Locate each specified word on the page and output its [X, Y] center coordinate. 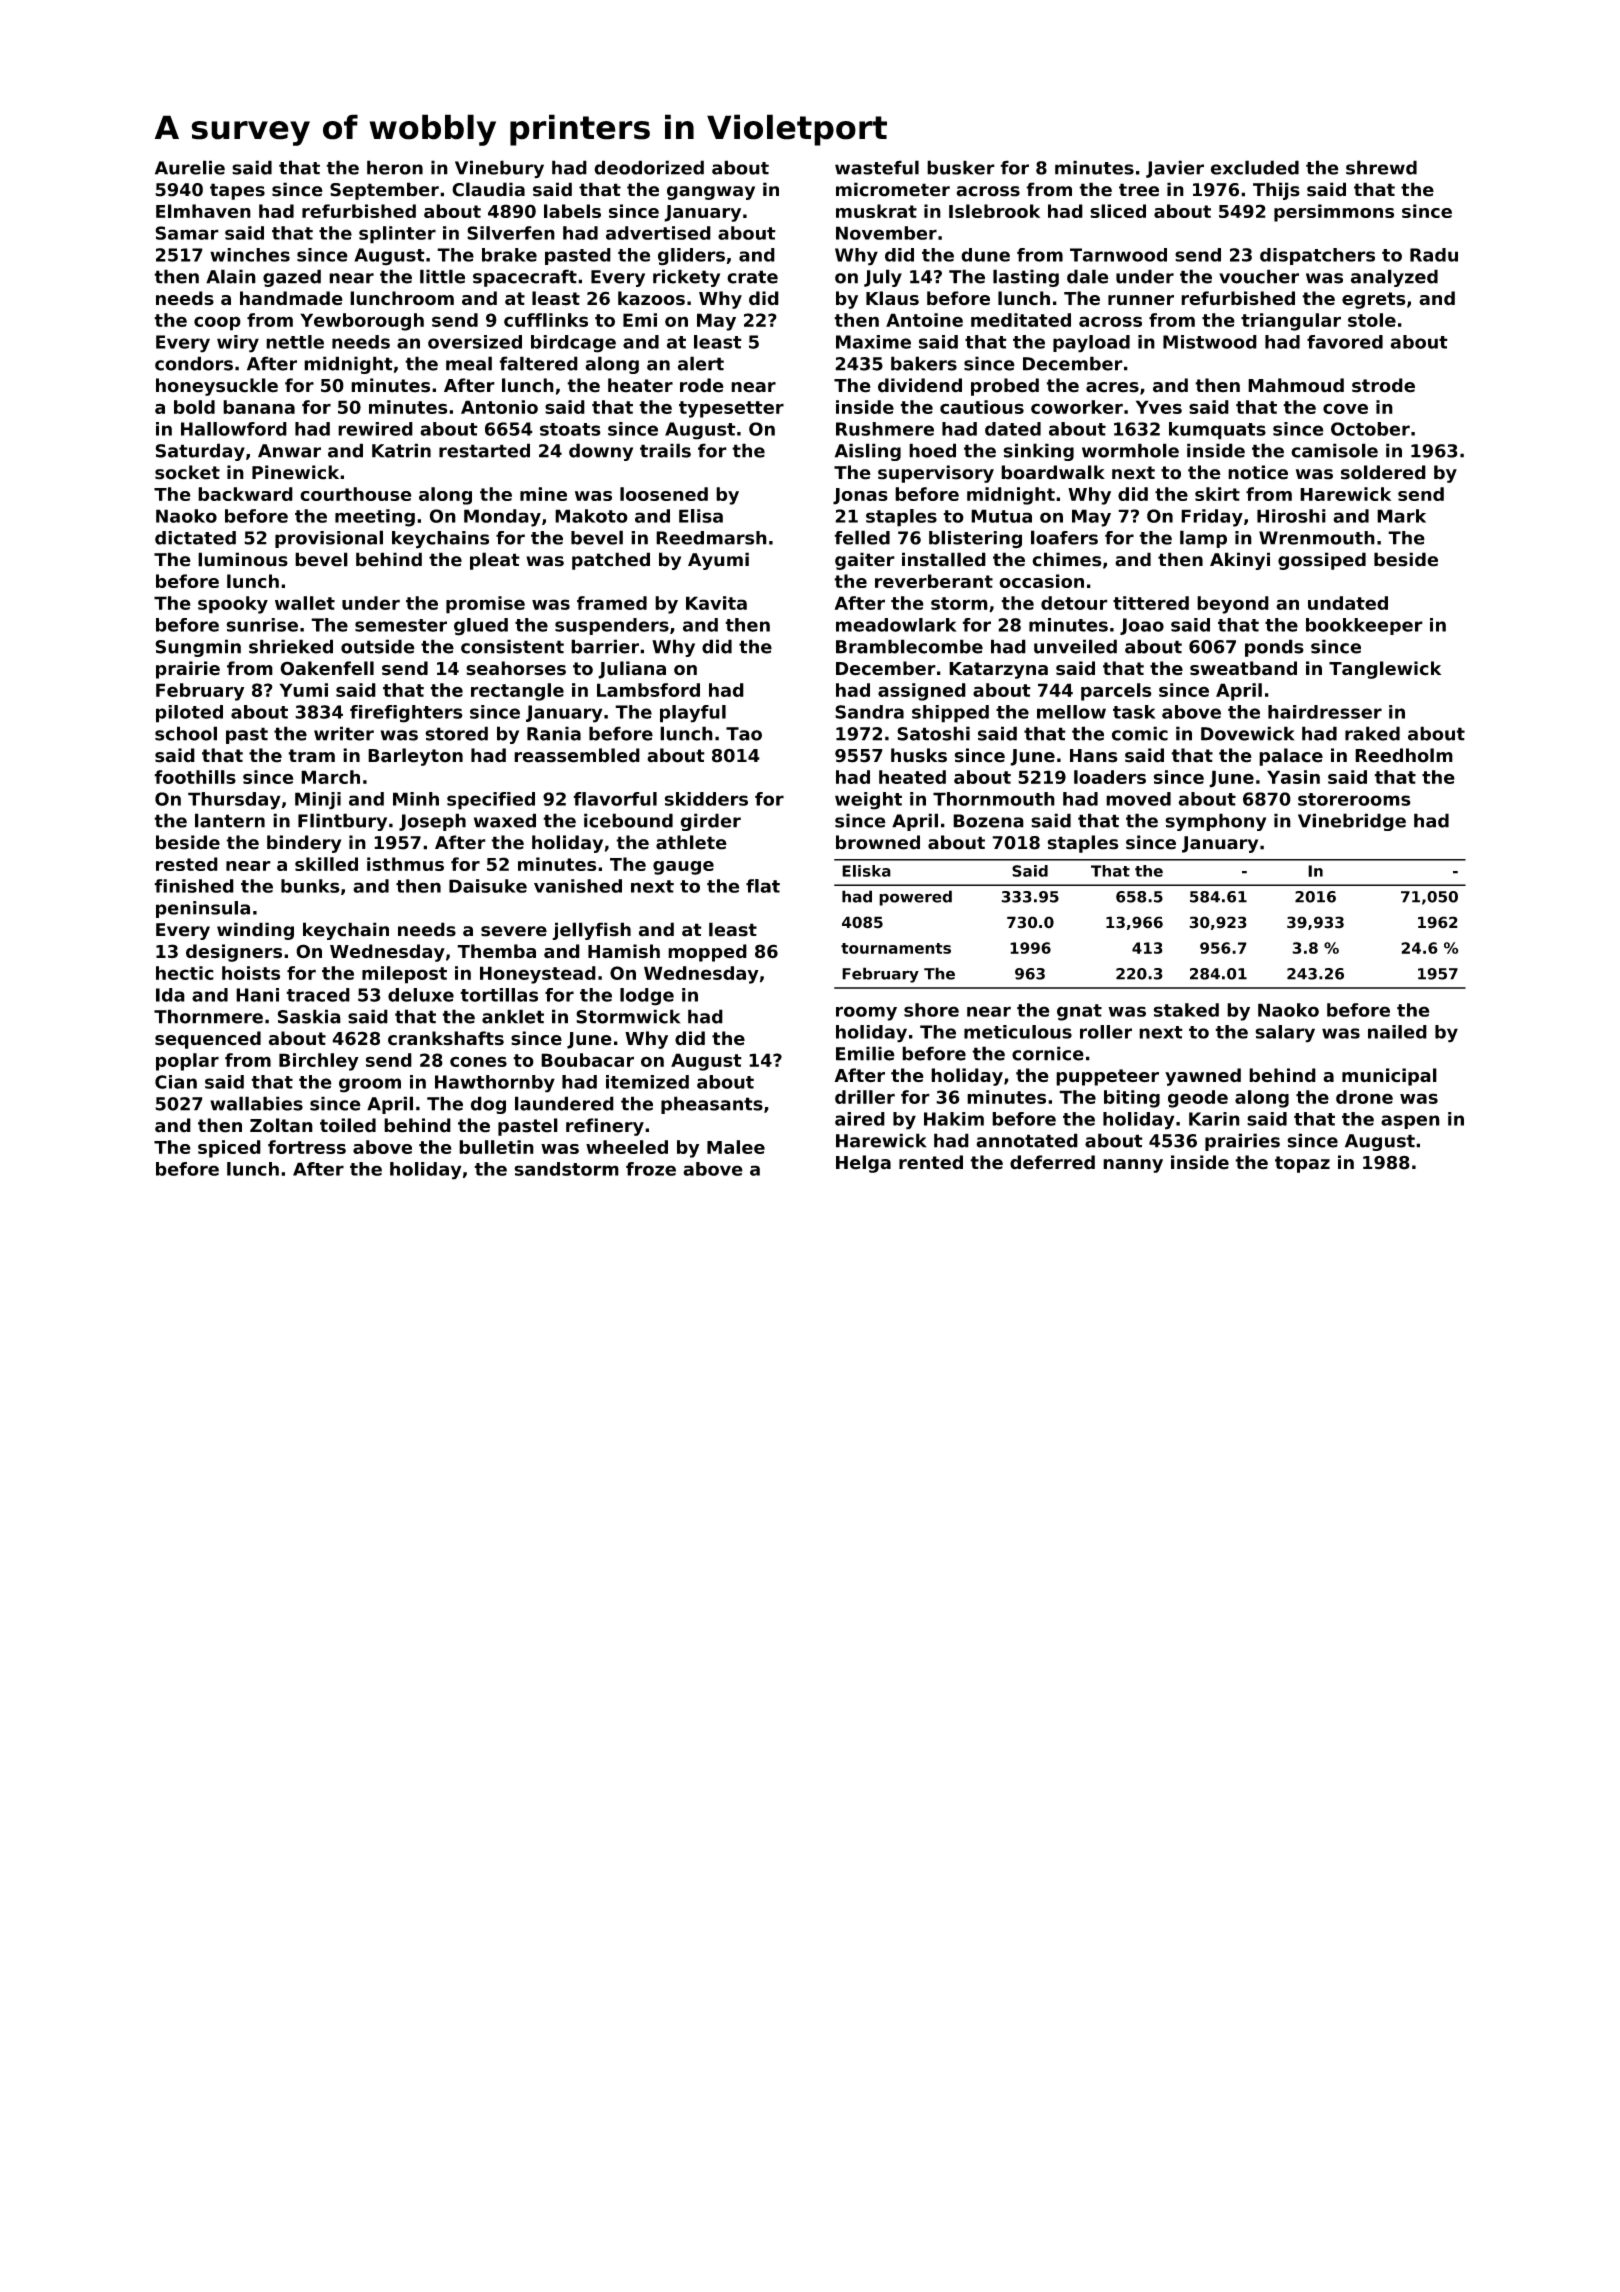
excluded [1254, 167]
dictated [195, 538]
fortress [307, 1147]
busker [961, 167]
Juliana [632, 670]
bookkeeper [1364, 626]
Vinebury [499, 169]
